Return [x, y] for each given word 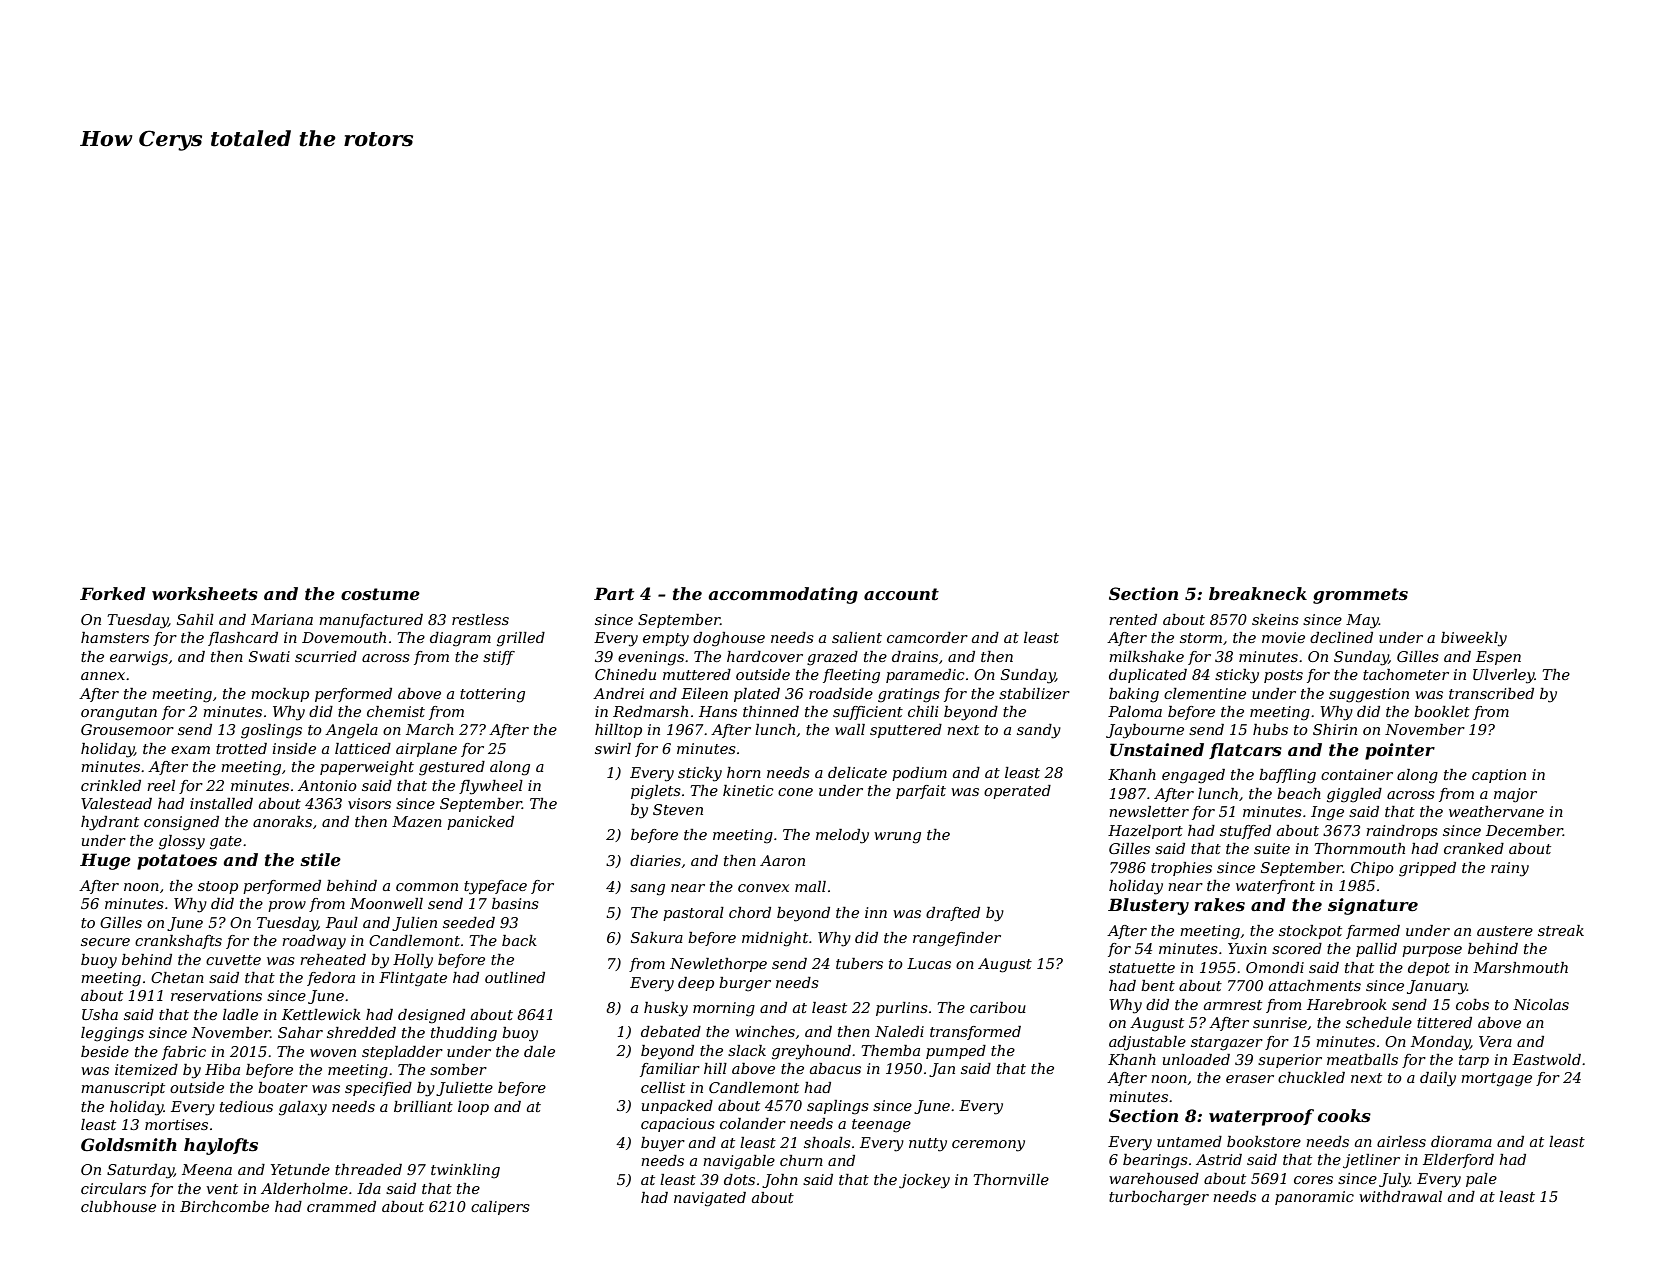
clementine [1205, 693]
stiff [499, 658]
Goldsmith [129, 1144]
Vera [1495, 1041]
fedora [331, 979]
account [901, 594]
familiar [670, 1070]
